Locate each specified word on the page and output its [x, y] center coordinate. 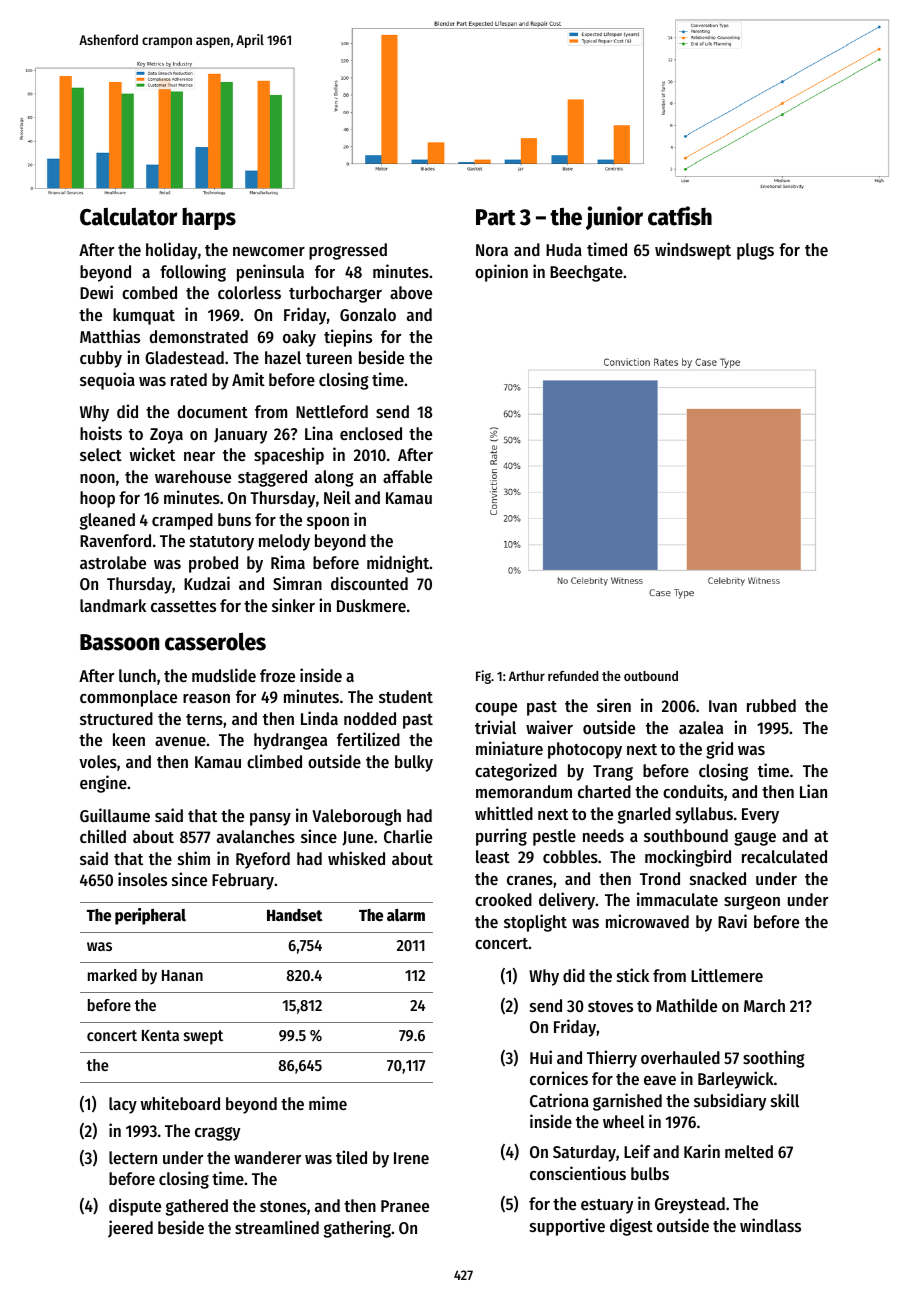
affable [407, 476]
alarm [406, 915]
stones [283, 1206]
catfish [680, 216]
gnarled [644, 815]
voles [98, 761]
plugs [755, 251]
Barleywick [736, 1080]
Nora [492, 250]
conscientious [578, 1173]
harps [209, 219]
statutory [222, 543]
